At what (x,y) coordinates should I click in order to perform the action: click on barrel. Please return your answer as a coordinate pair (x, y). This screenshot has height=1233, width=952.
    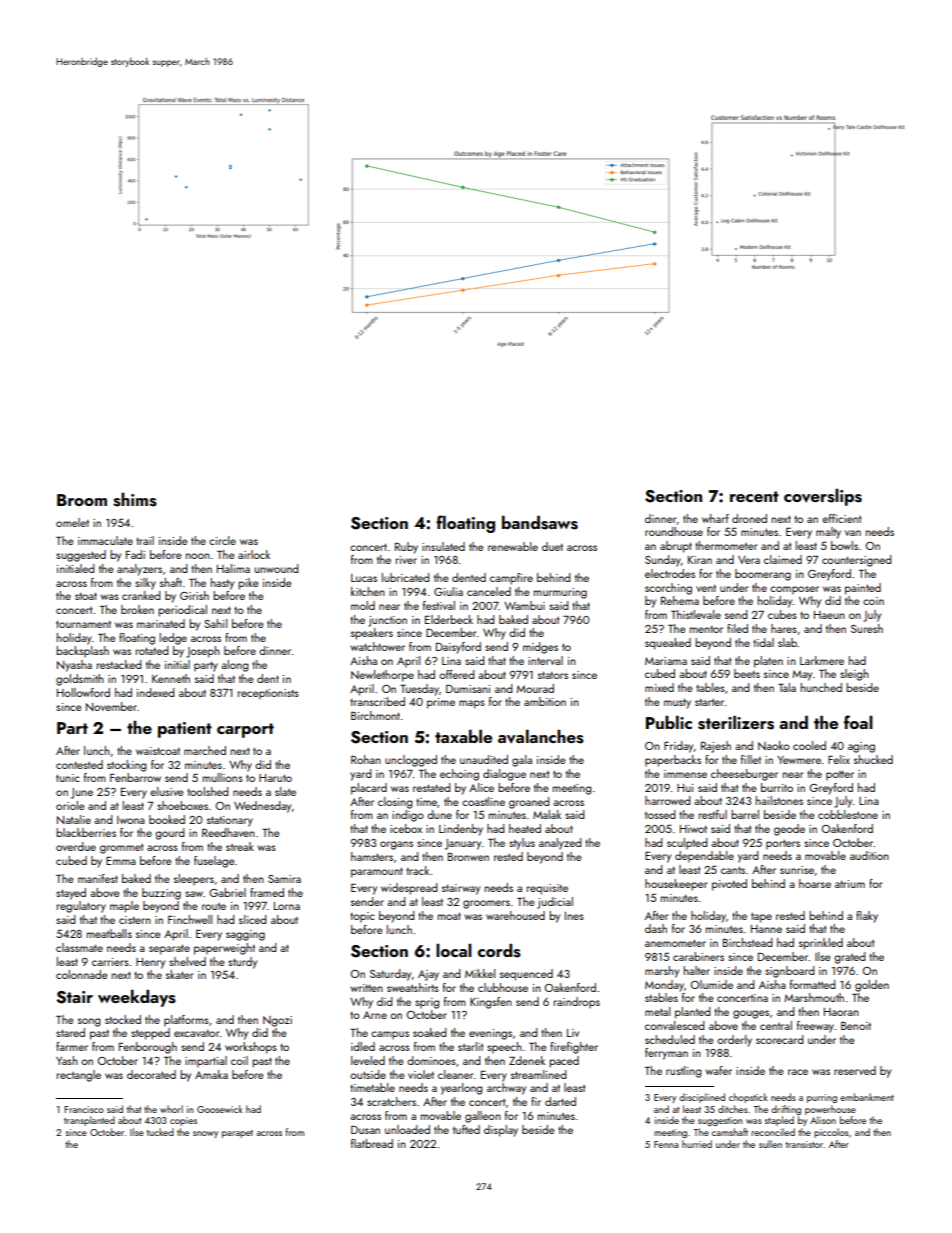
    Looking at the image, I should click on (745, 814).
